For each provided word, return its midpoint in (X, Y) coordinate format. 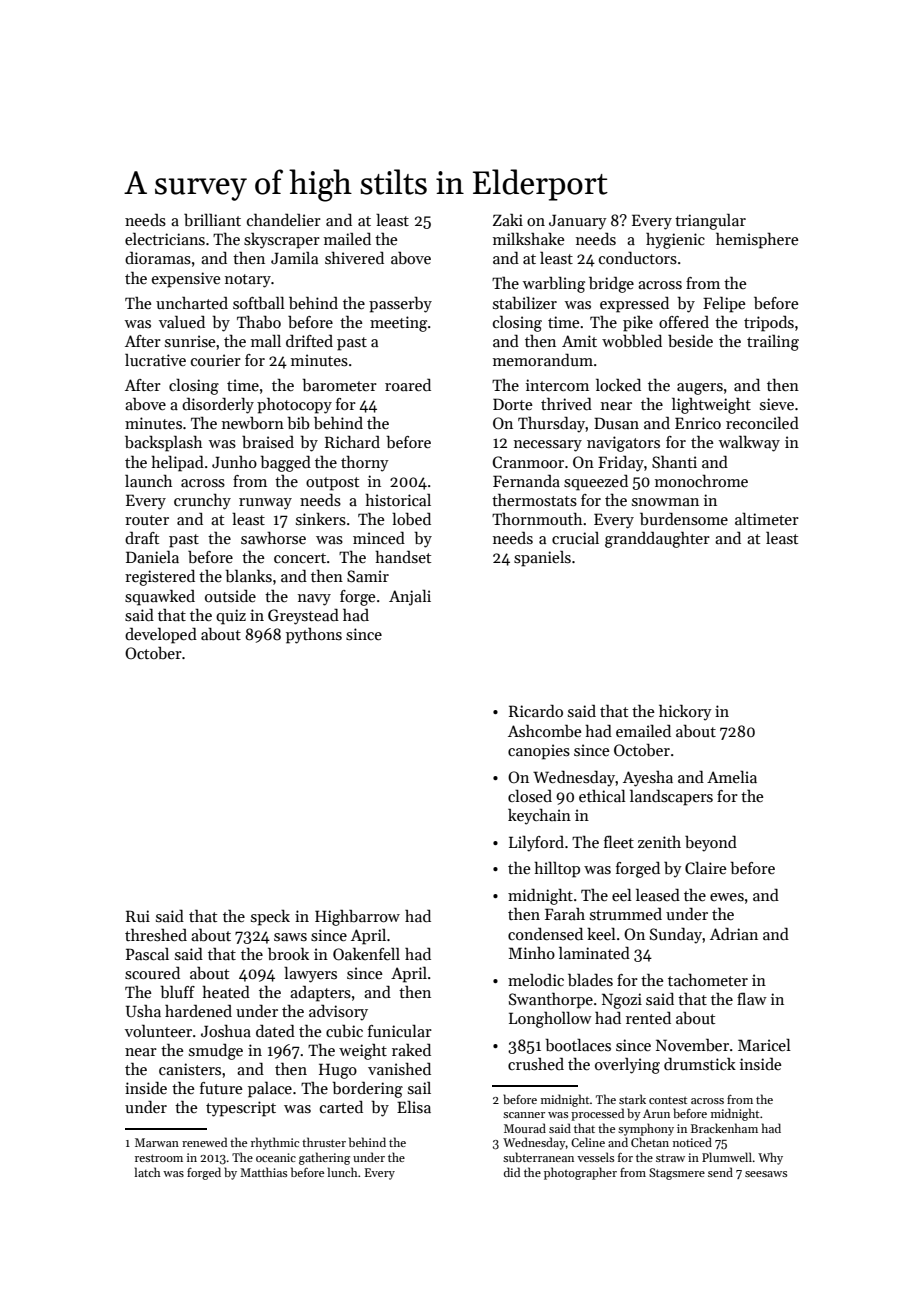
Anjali (410, 598)
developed (161, 636)
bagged (285, 464)
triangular (710, 222)
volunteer (158, 1031)
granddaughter (657, 540)
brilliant (212, 219)
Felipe (724, 305)
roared (408, 384)
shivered (354, 257)
